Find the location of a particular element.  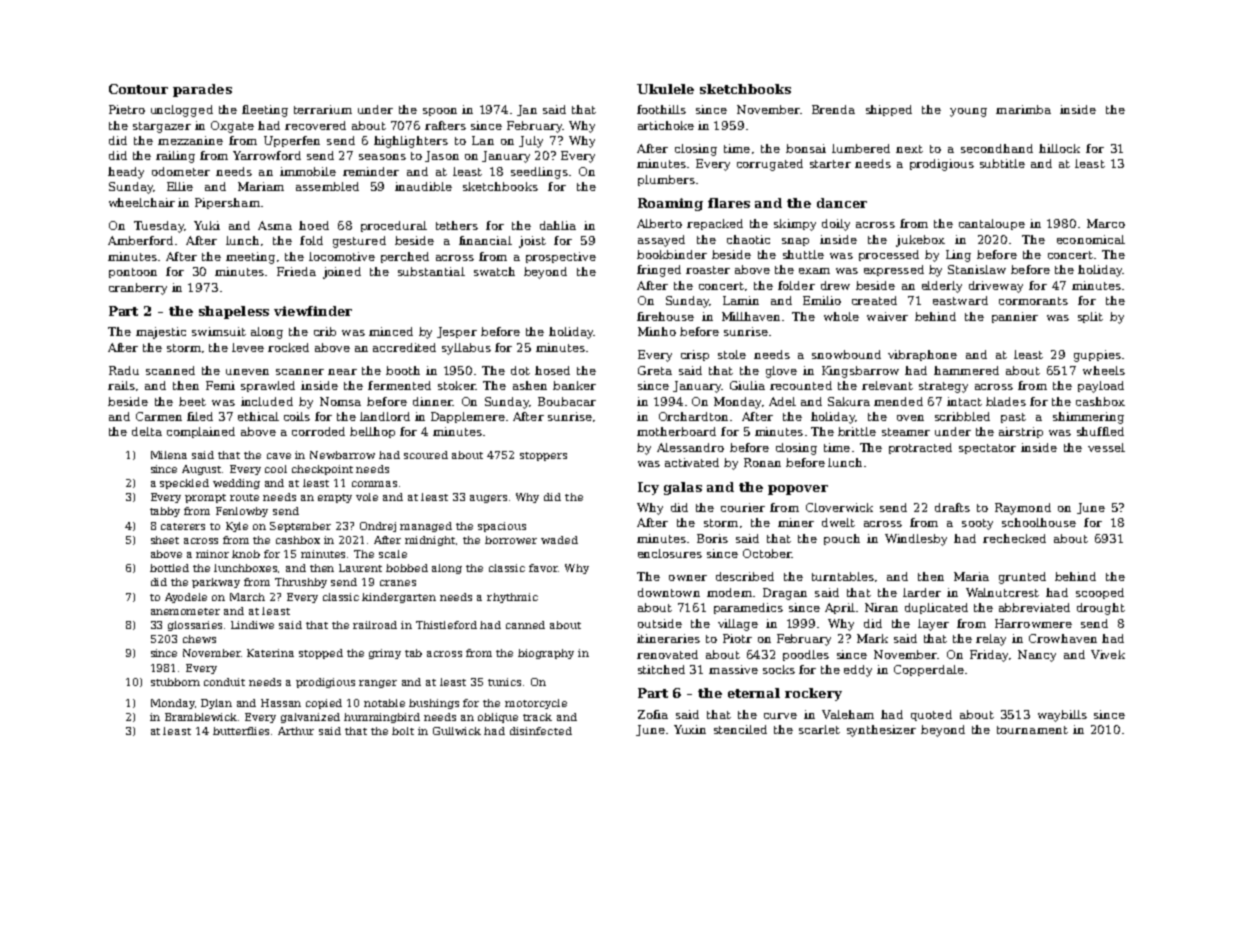

Katerina is located at coordinates (270, 653).
